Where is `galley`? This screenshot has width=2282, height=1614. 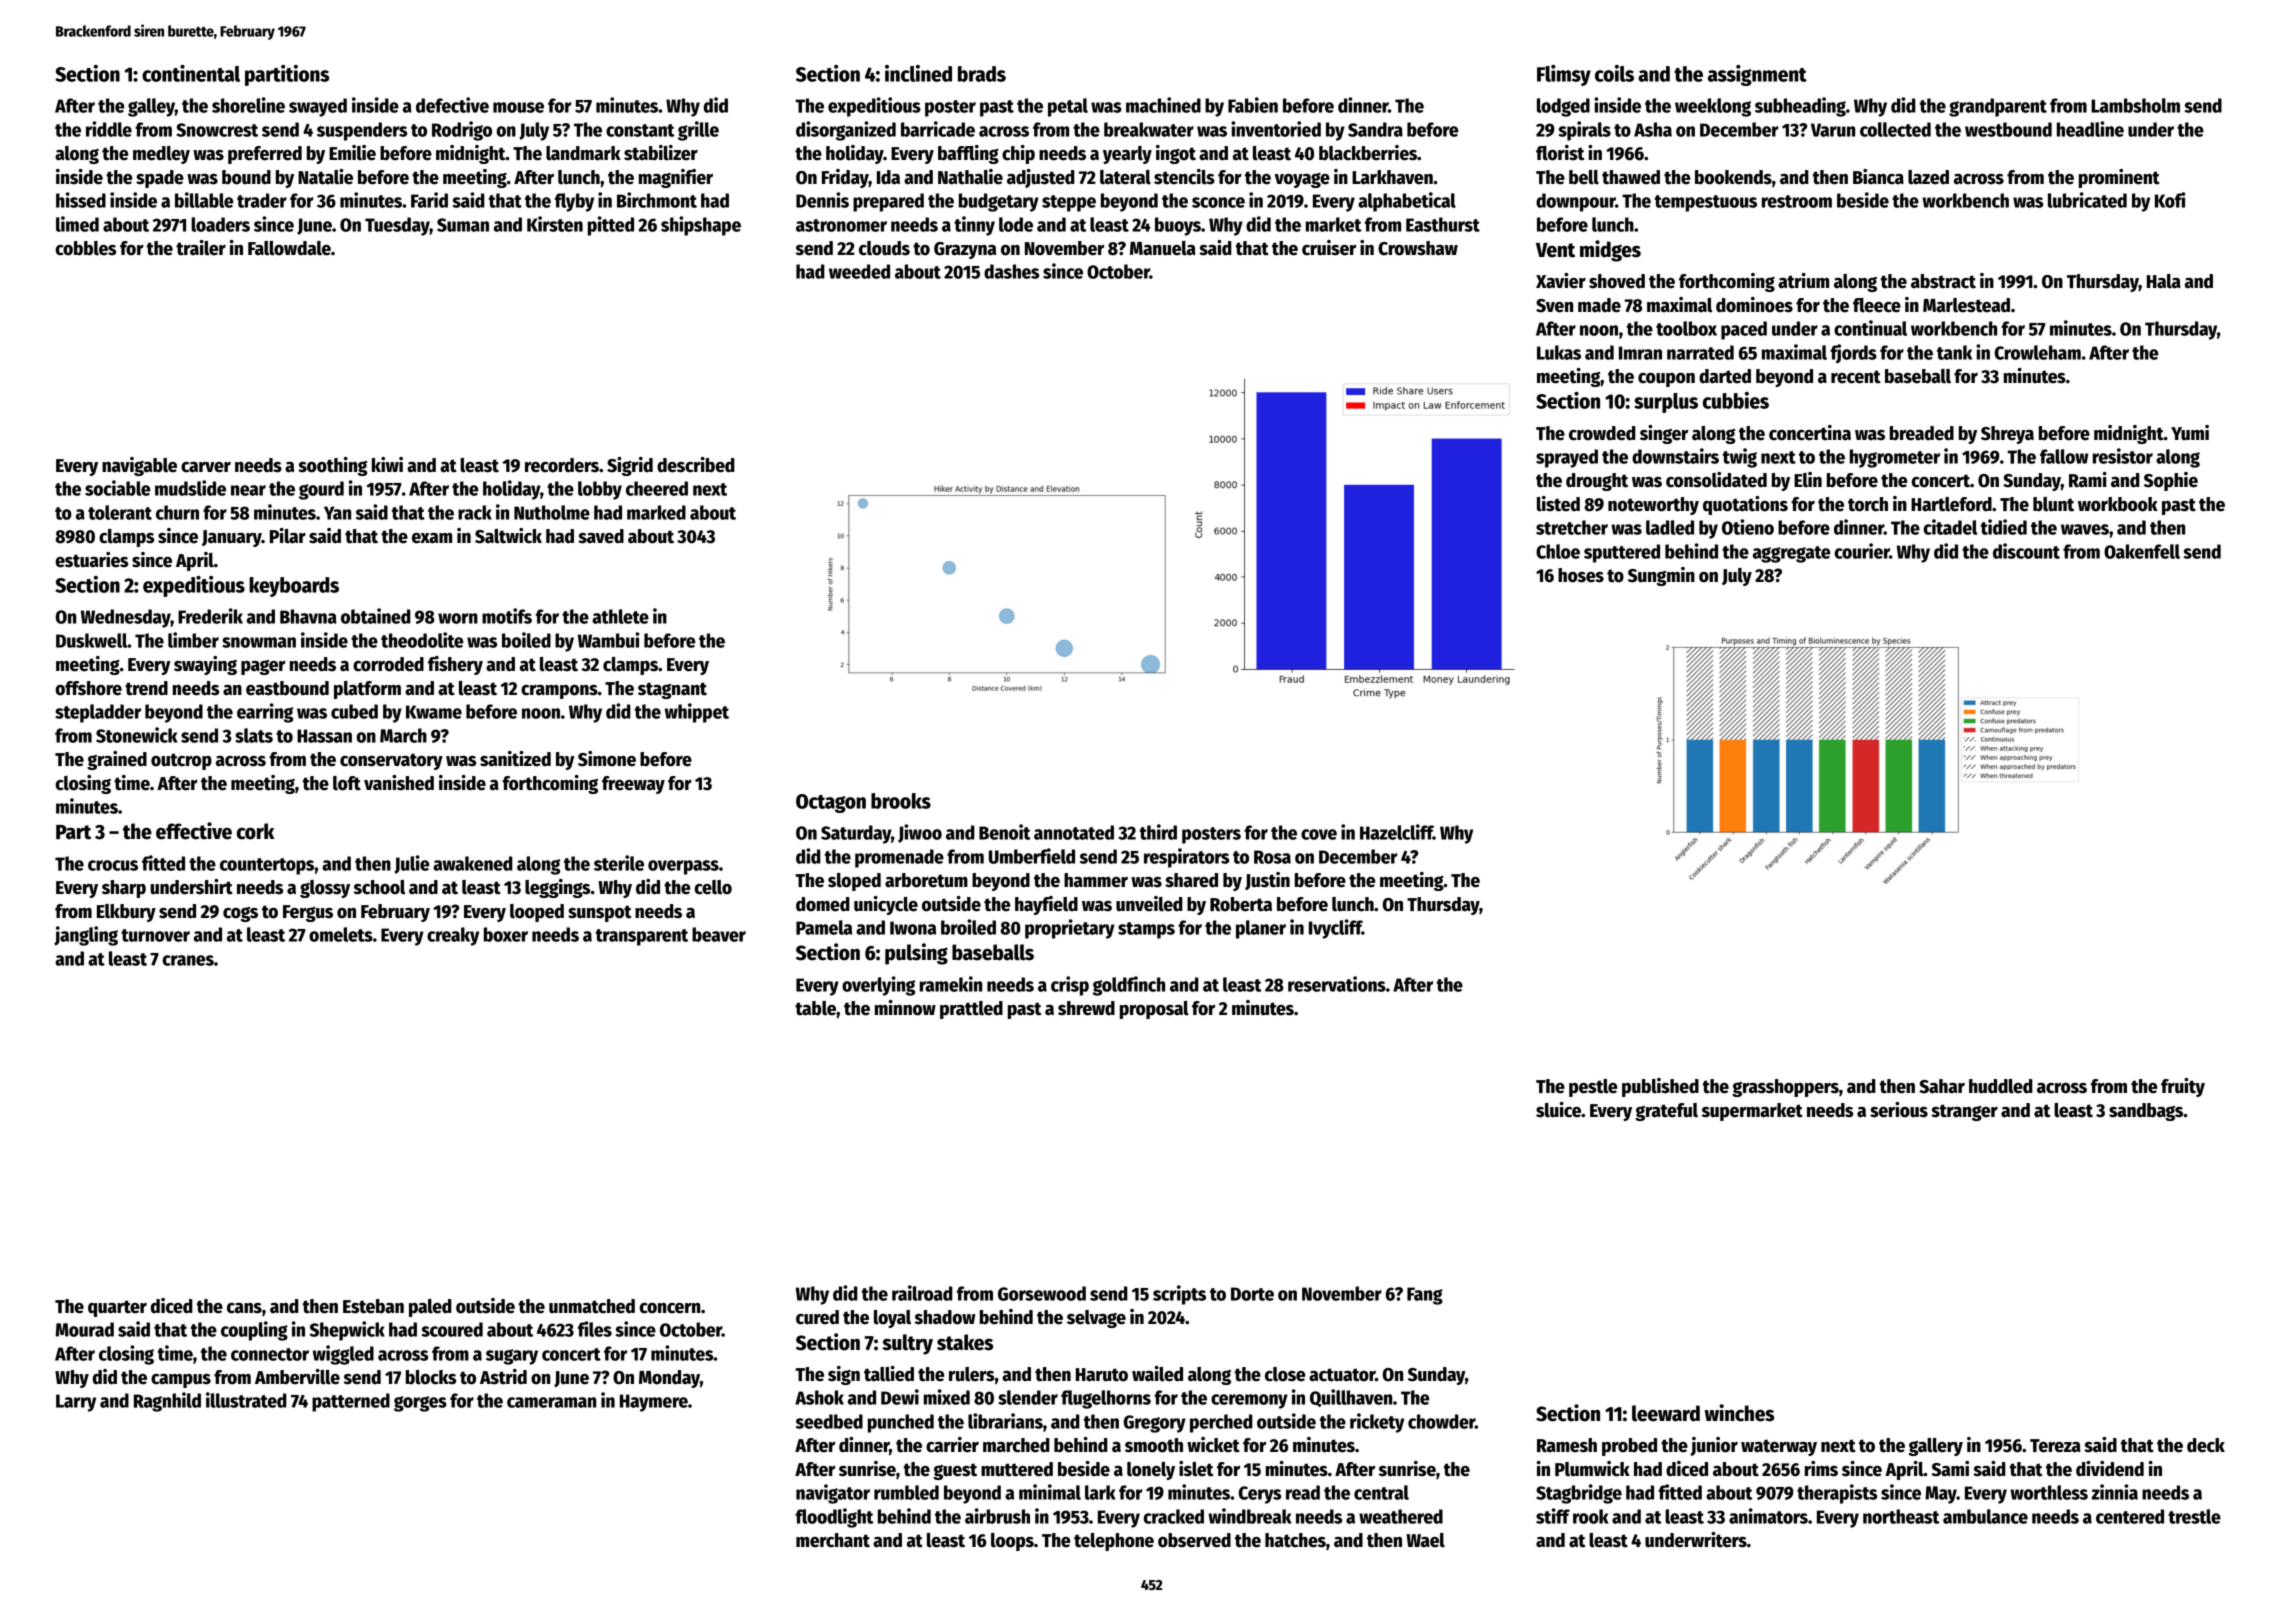
galley is located at coordinates (151, 107).
